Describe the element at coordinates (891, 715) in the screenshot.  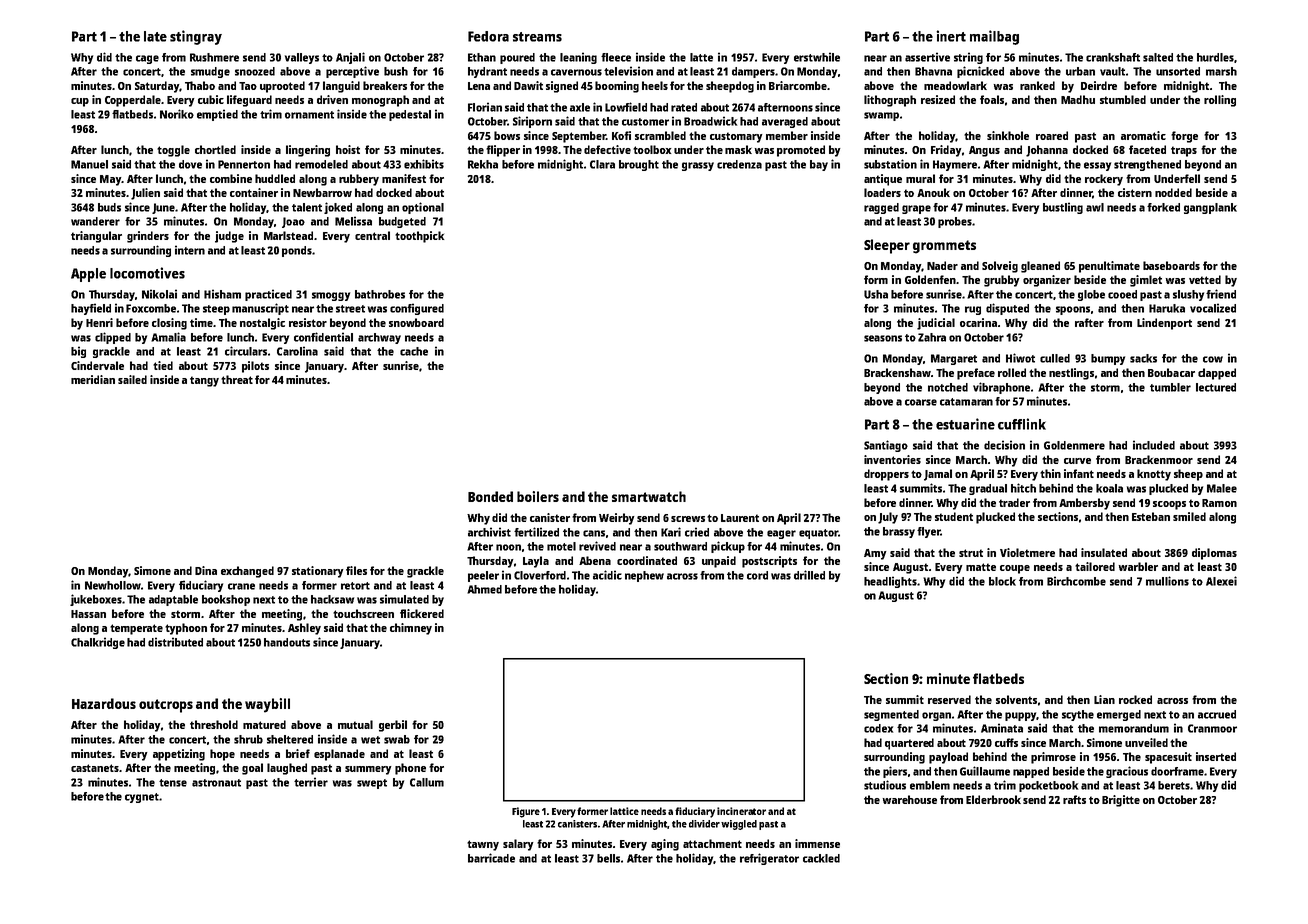
I see `segmented` at that location.
